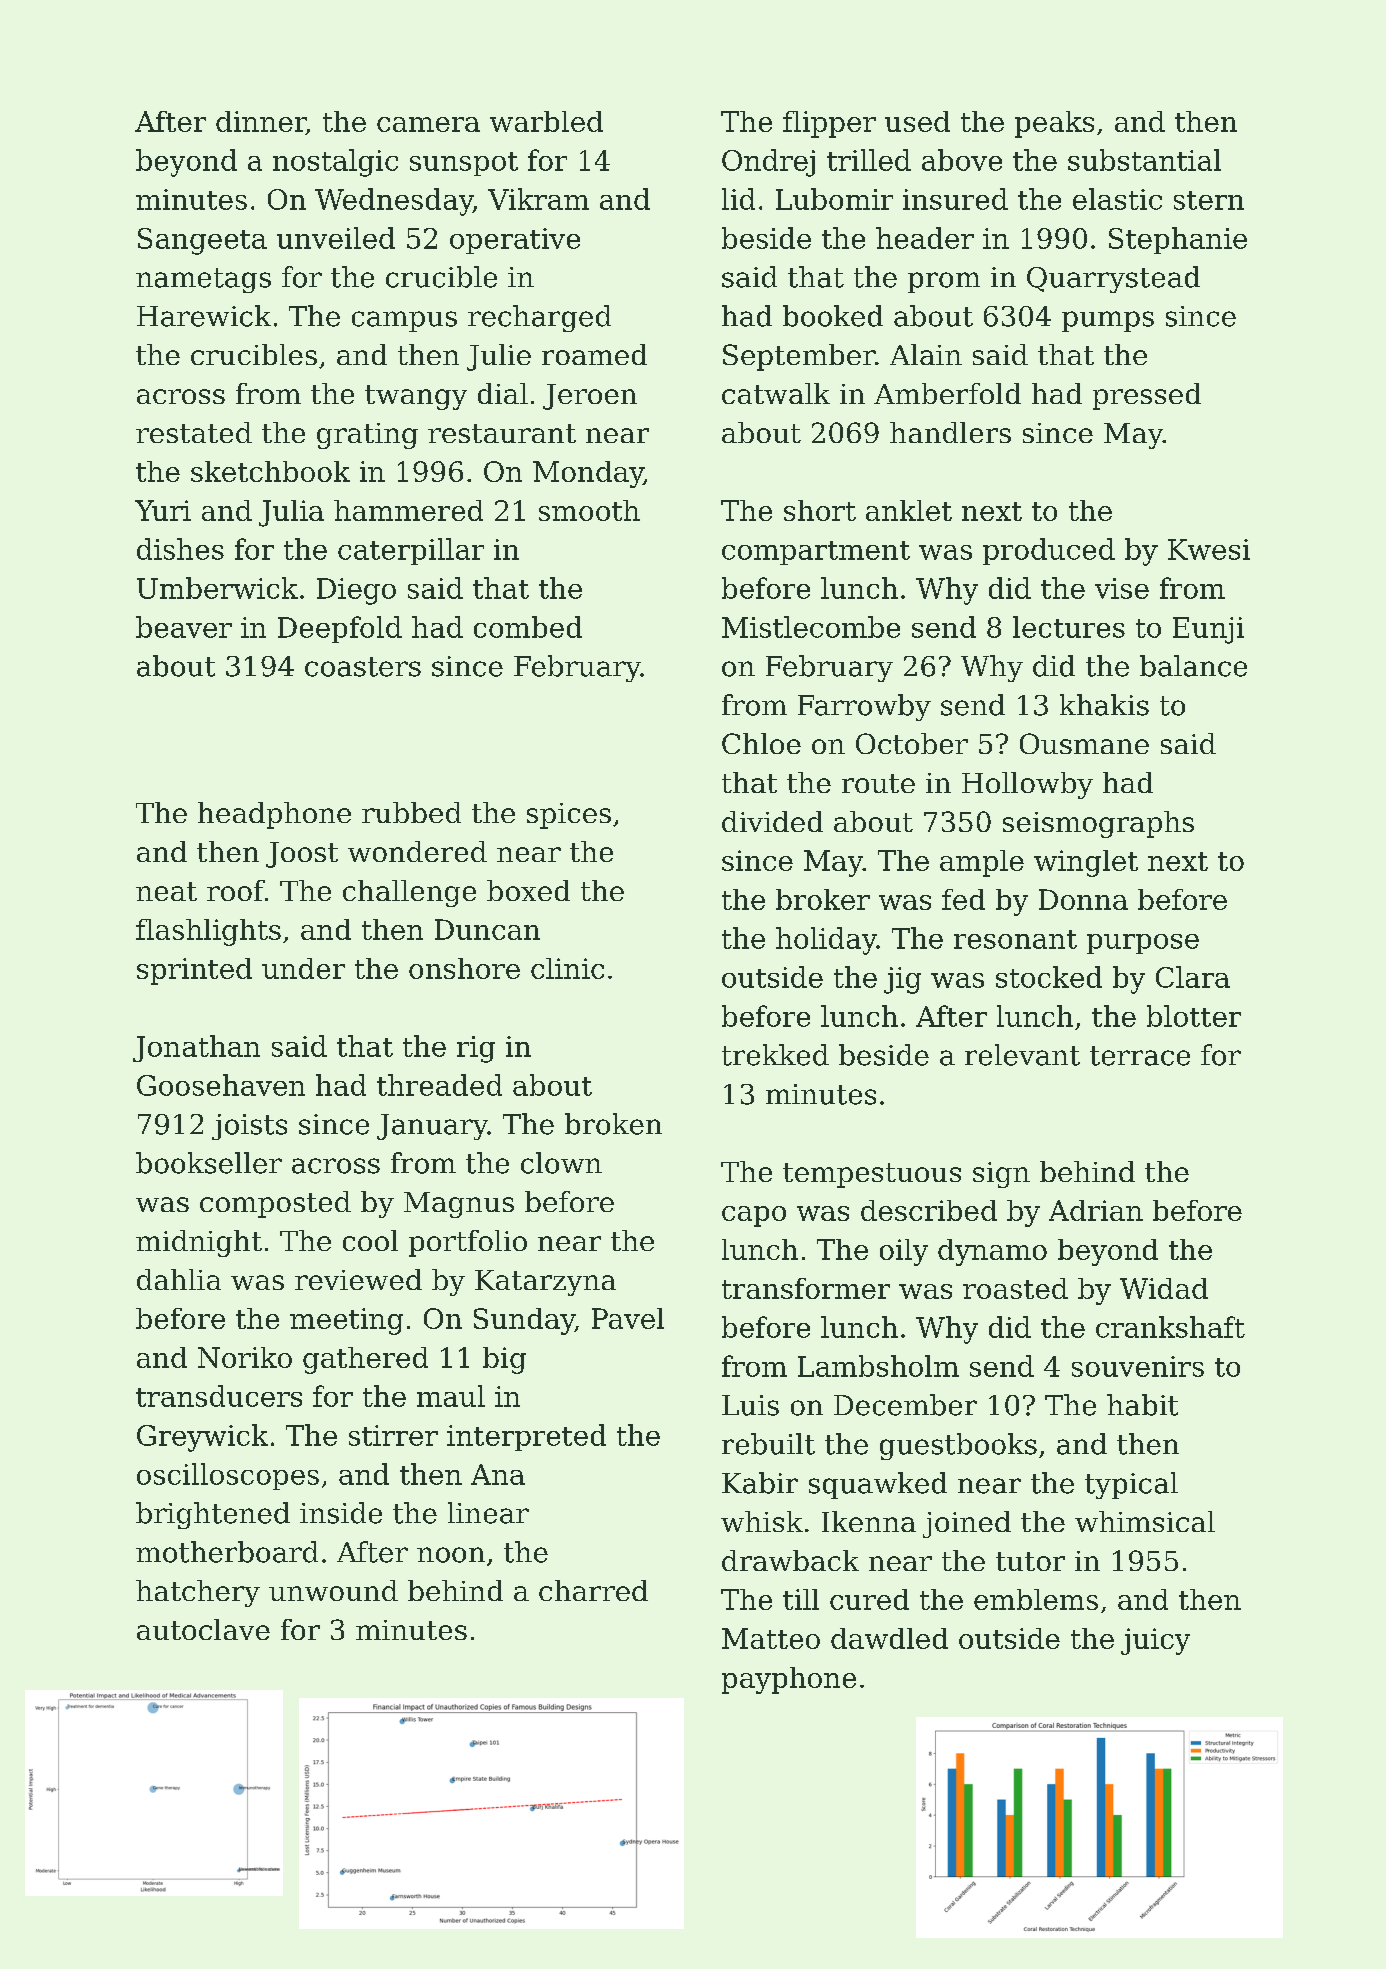  What do you see at coordinates (333, 1590) in the screenshot?
I see `unwound` at bounding box center [333, 1590].
